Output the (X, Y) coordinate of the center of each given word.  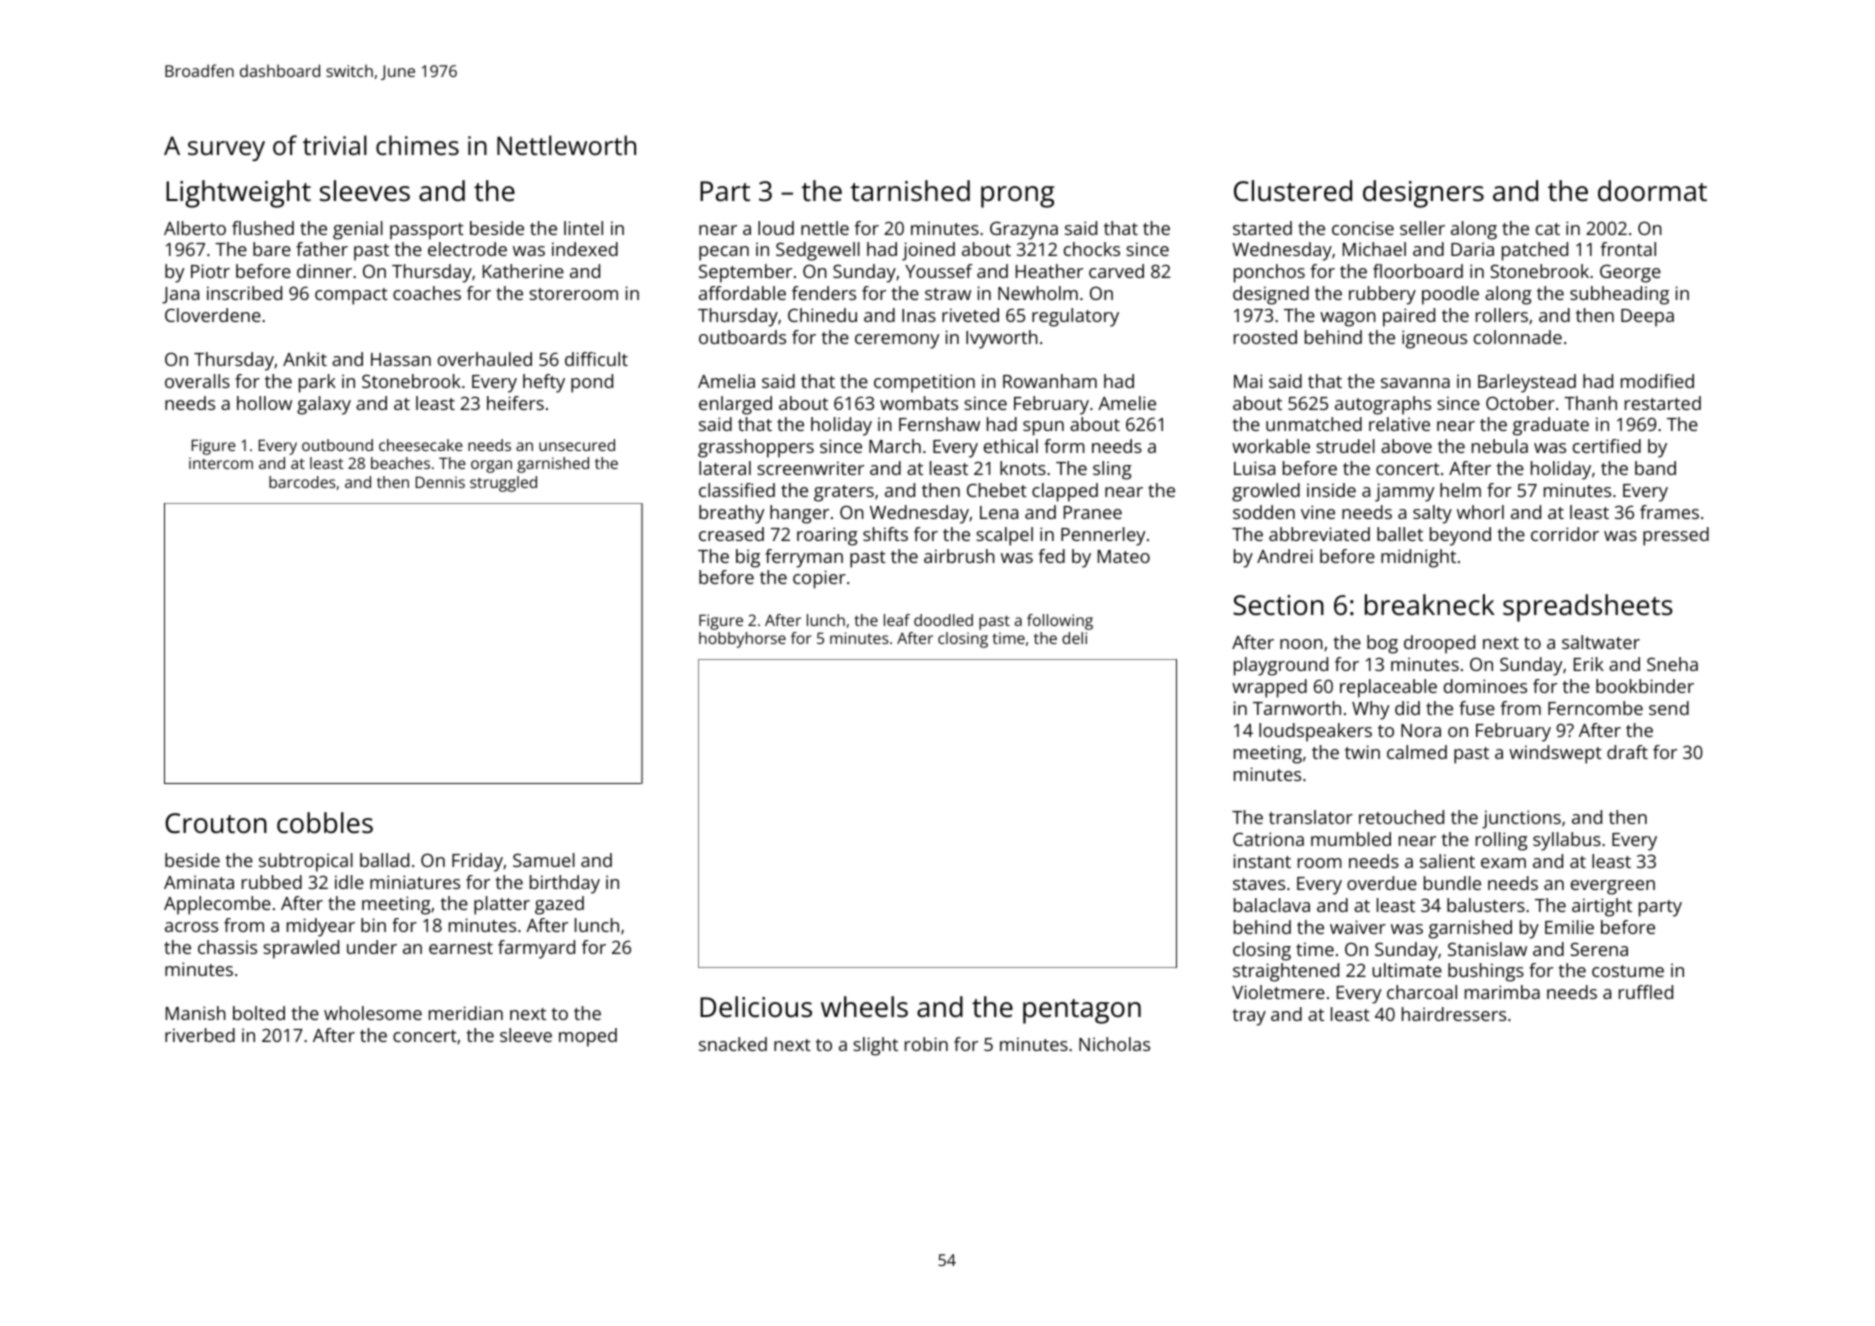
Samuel (544, 860)
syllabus (1567, 841)
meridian (466, 1013)
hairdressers (1454, 1014)
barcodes (302, 482)
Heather (1049, 271)
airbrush (959, 556)
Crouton (216, 823)
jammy (1404, 492)
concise (1363, 228)
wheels (864, 1007)
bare (272, 249)
